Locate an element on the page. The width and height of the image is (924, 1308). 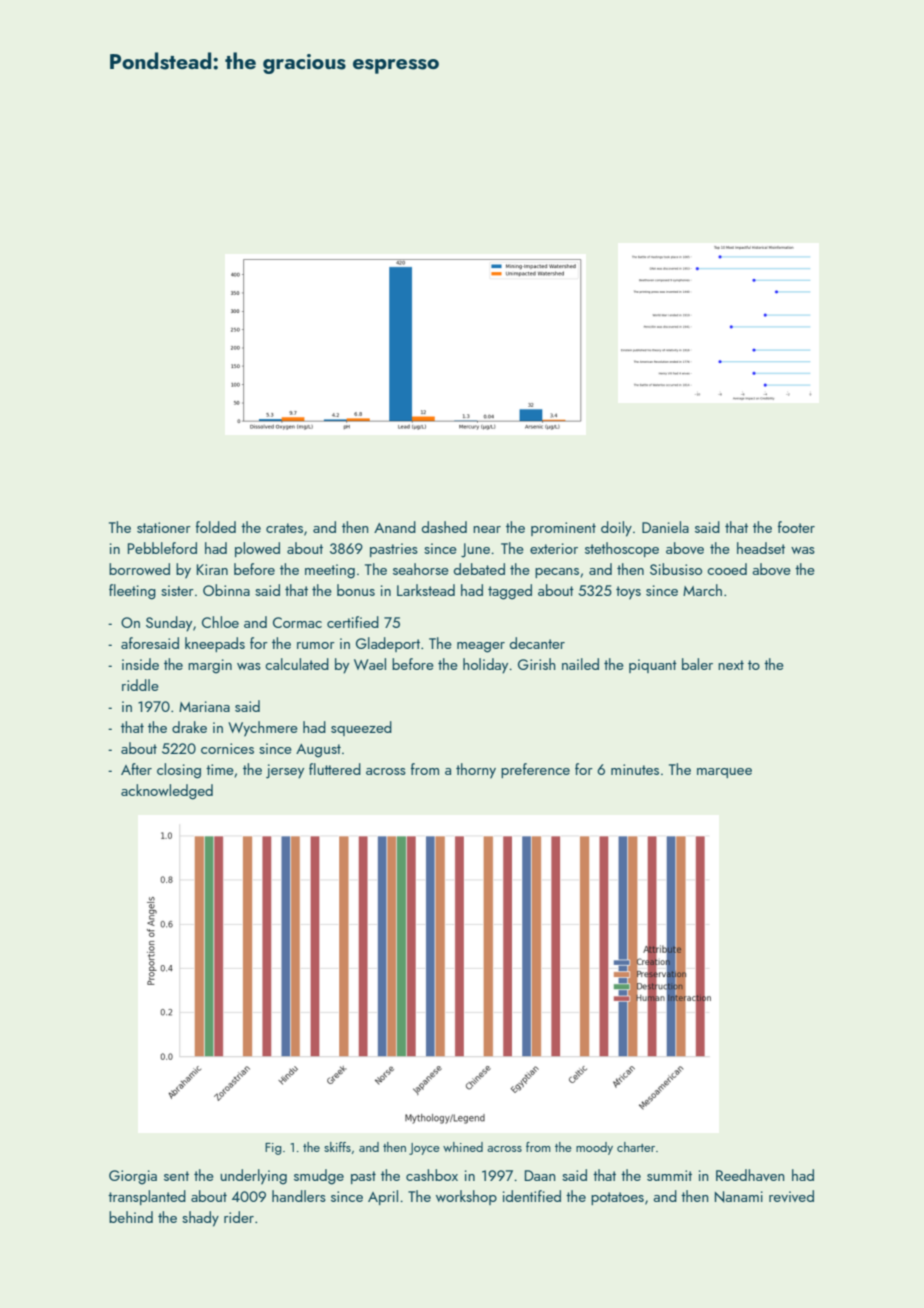
shady is located at coordinates (200, 1219).
